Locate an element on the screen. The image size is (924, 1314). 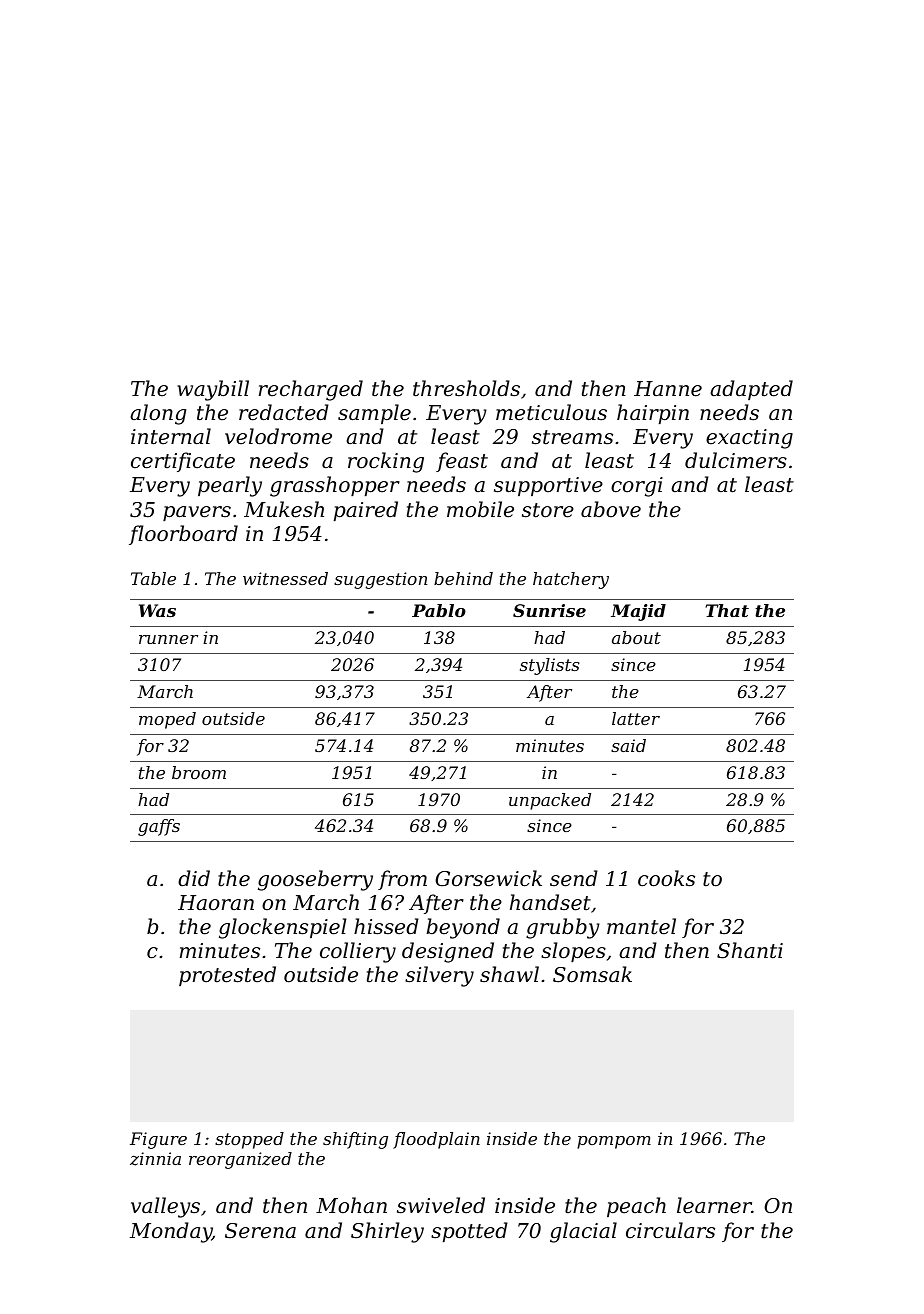
thresholds is located at coordinates (466, 388).
